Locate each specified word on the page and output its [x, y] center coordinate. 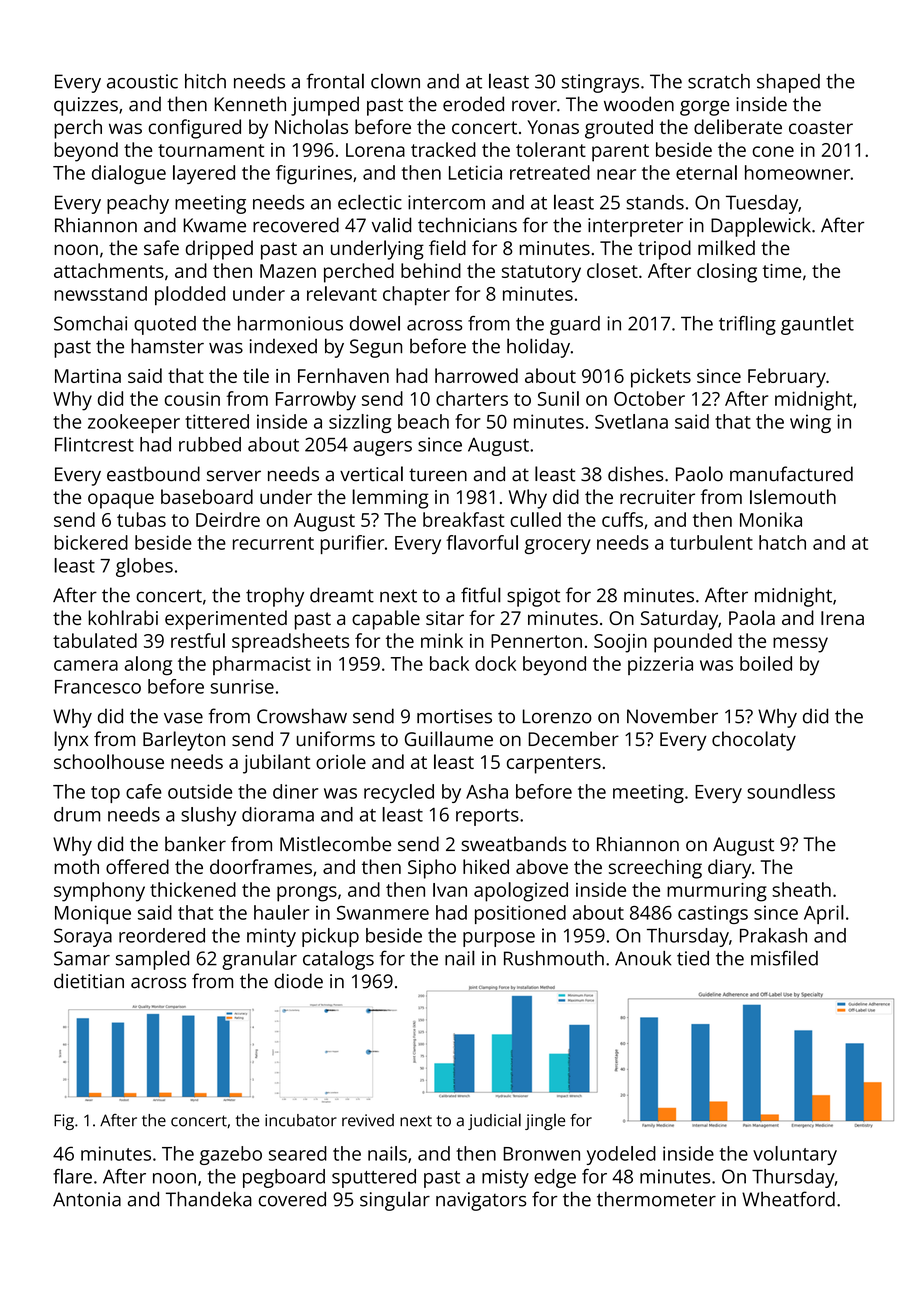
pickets [661, 378]
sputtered [374, 1178]
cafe [144, 791]
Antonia [87, 1199]
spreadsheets [290, 643]
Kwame [214, 225]
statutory [541, 274]
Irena [842, 618]
